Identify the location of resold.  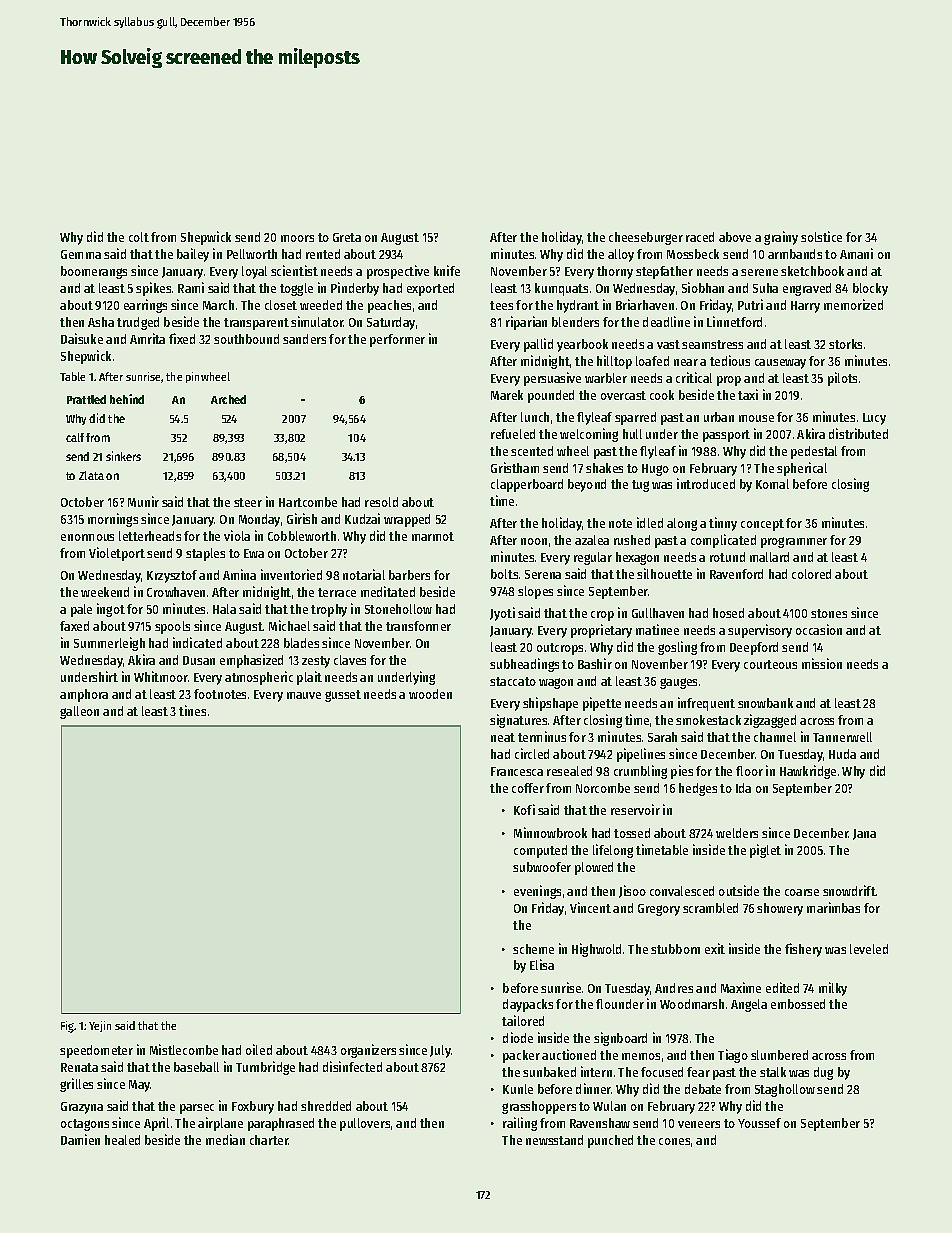
(381, 502).
